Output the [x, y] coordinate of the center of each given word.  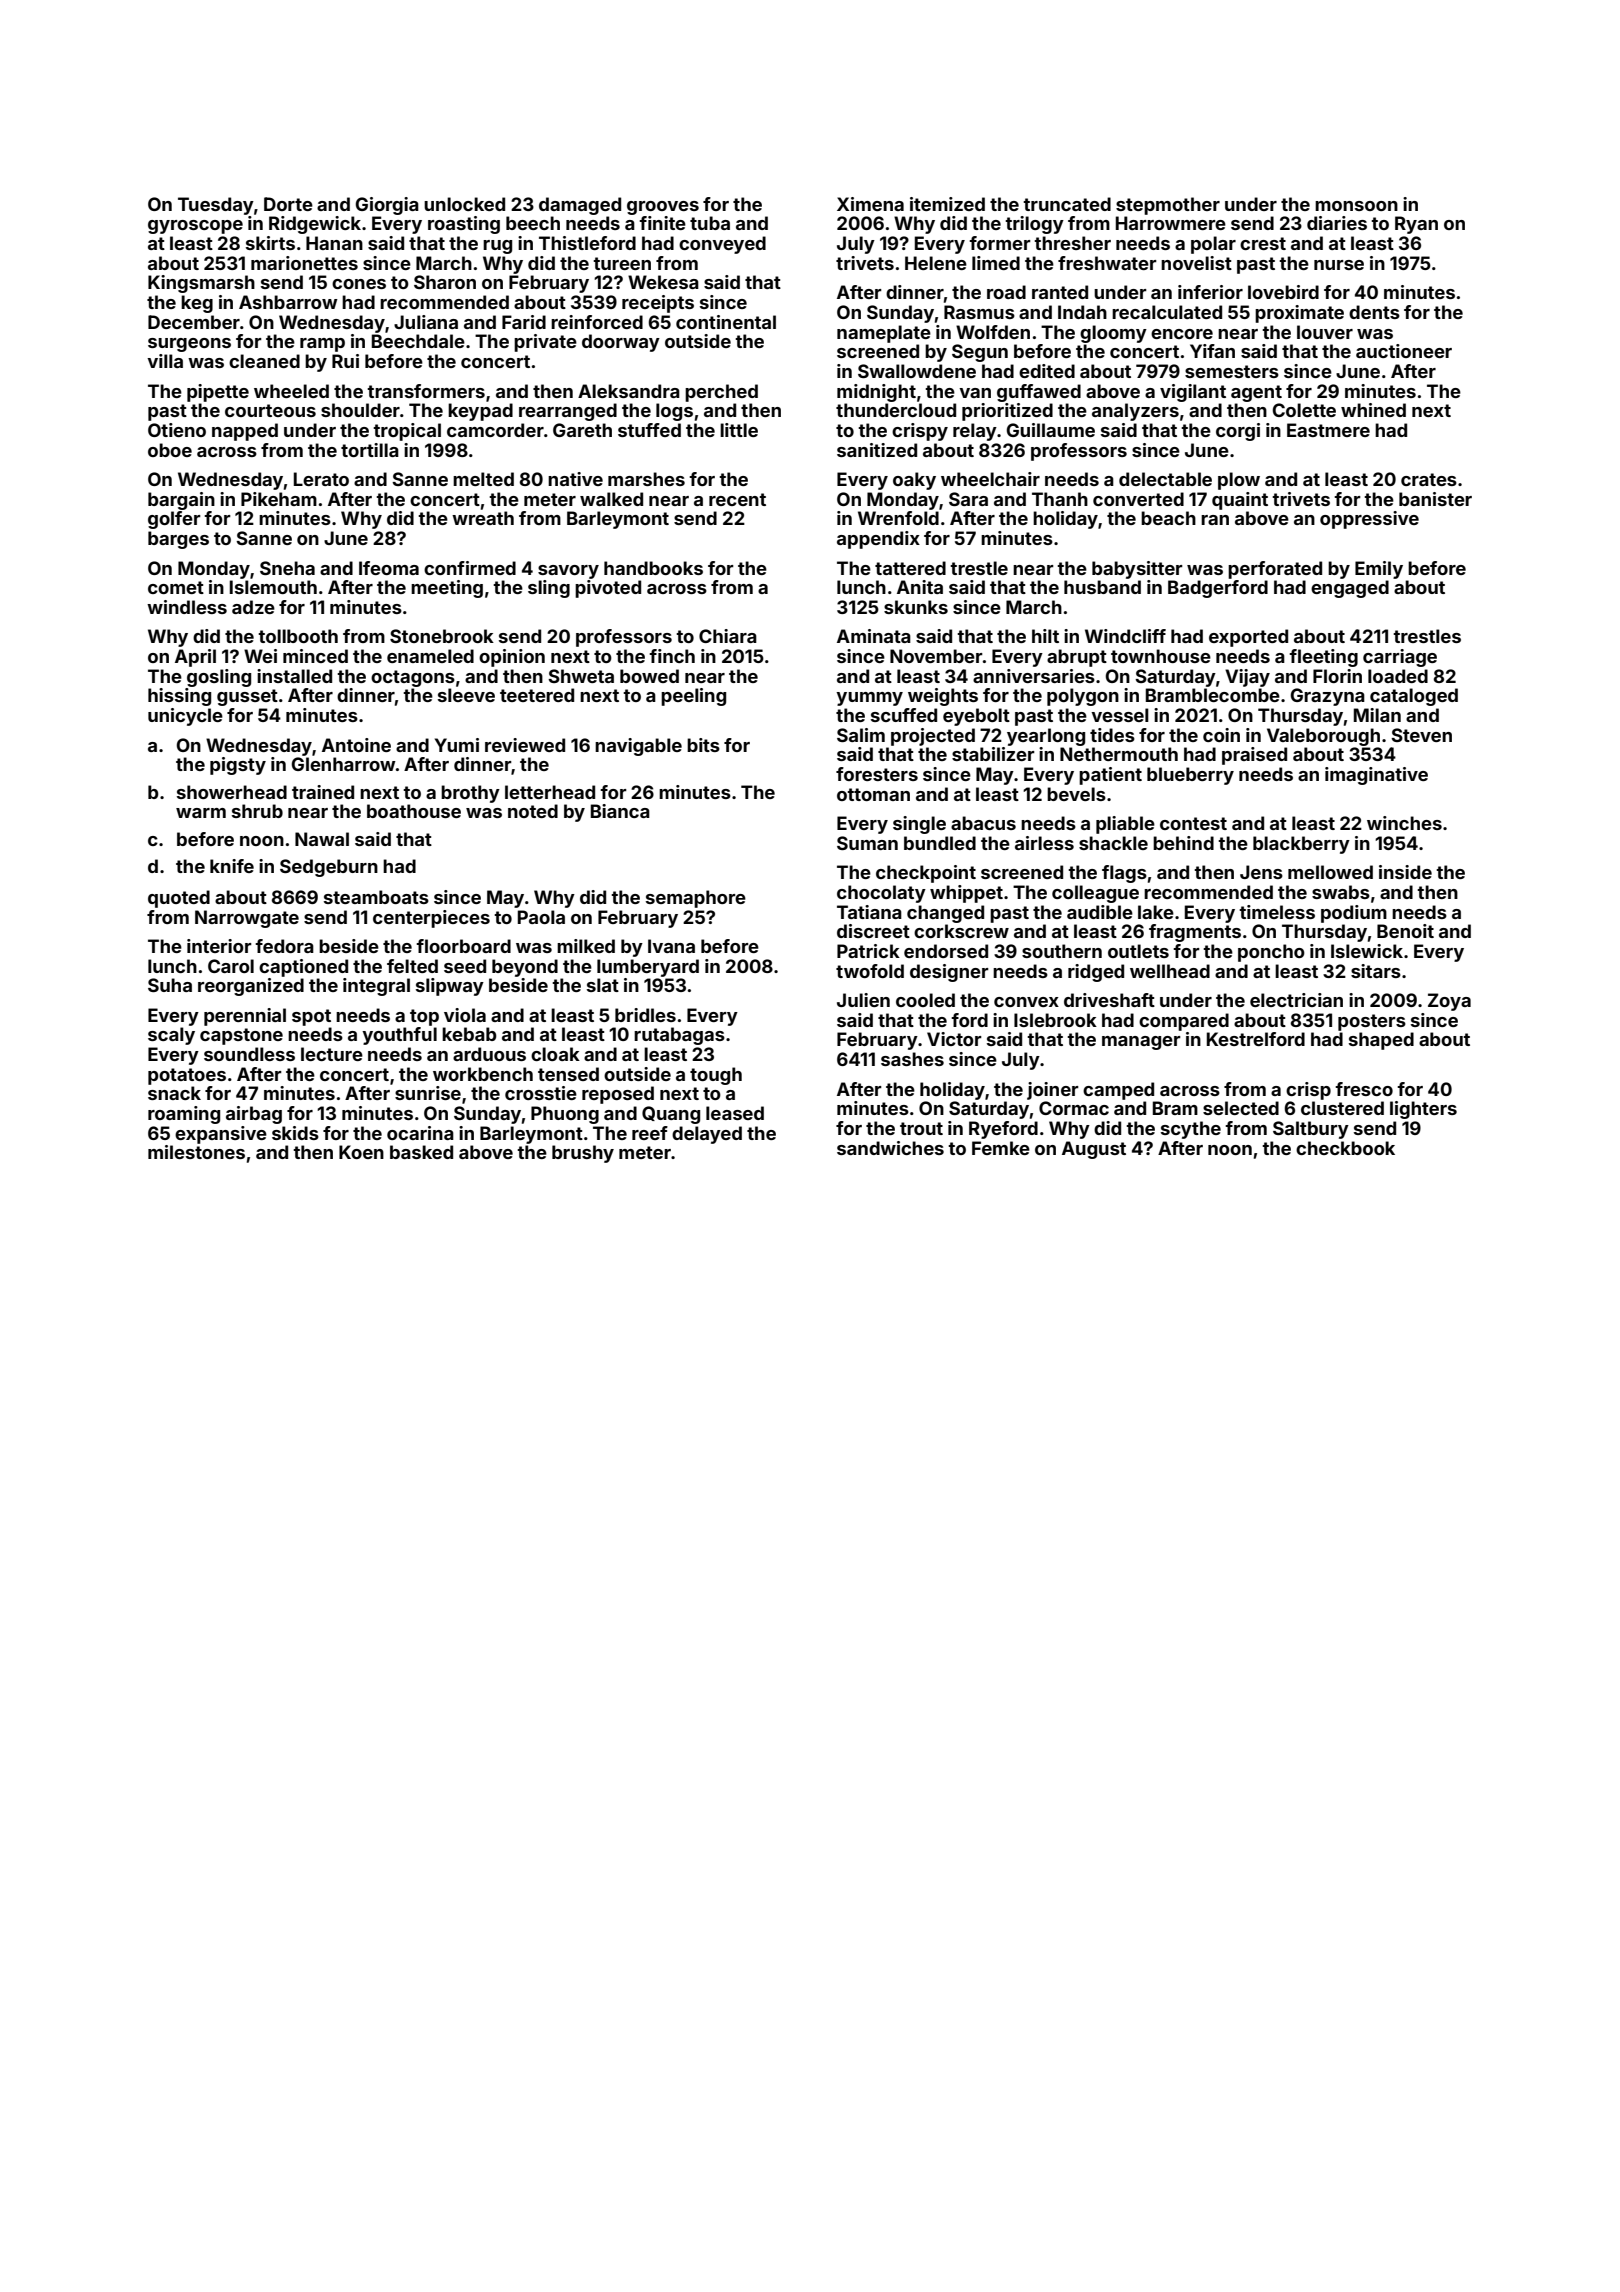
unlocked [464, 204]
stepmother [1168, 206]
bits [703, 745]
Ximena [870, 204]
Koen [361, 1152]
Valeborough [1323, 737]
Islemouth [273, 587]
